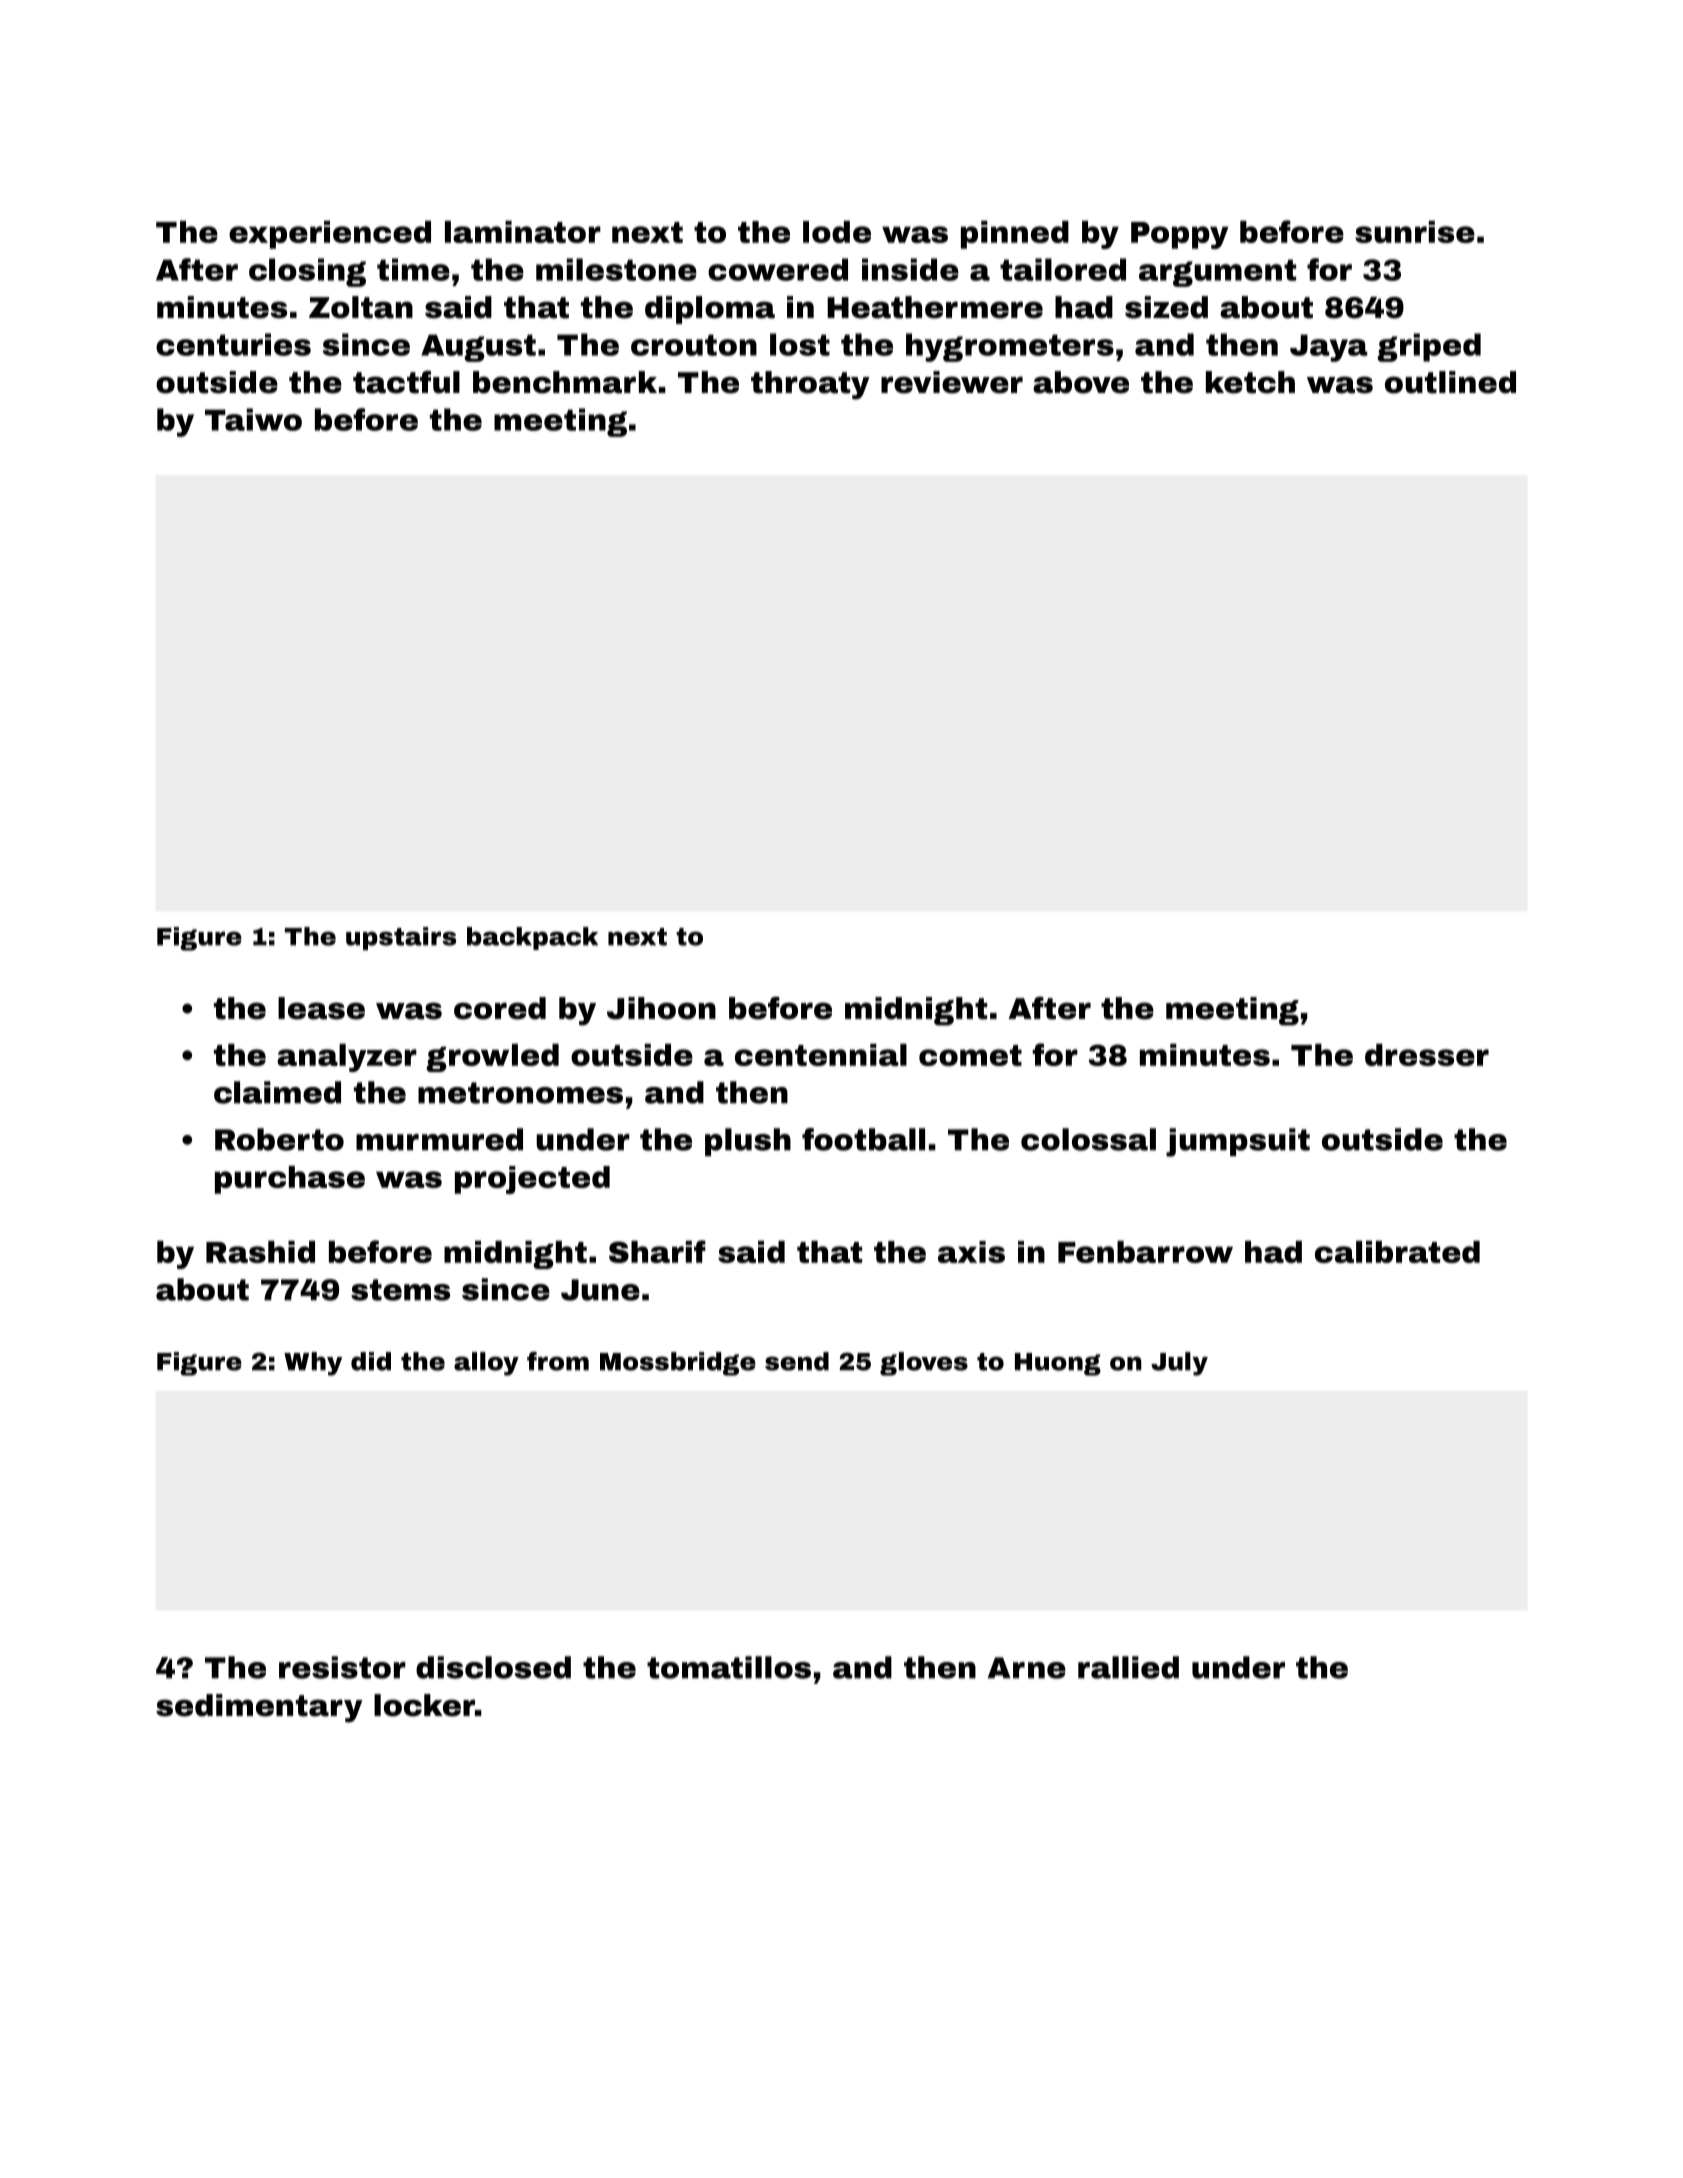 Image resolution: width=1683 pixels, height=2178 pixels. I want to click on benchmark, so click(565, 382).
